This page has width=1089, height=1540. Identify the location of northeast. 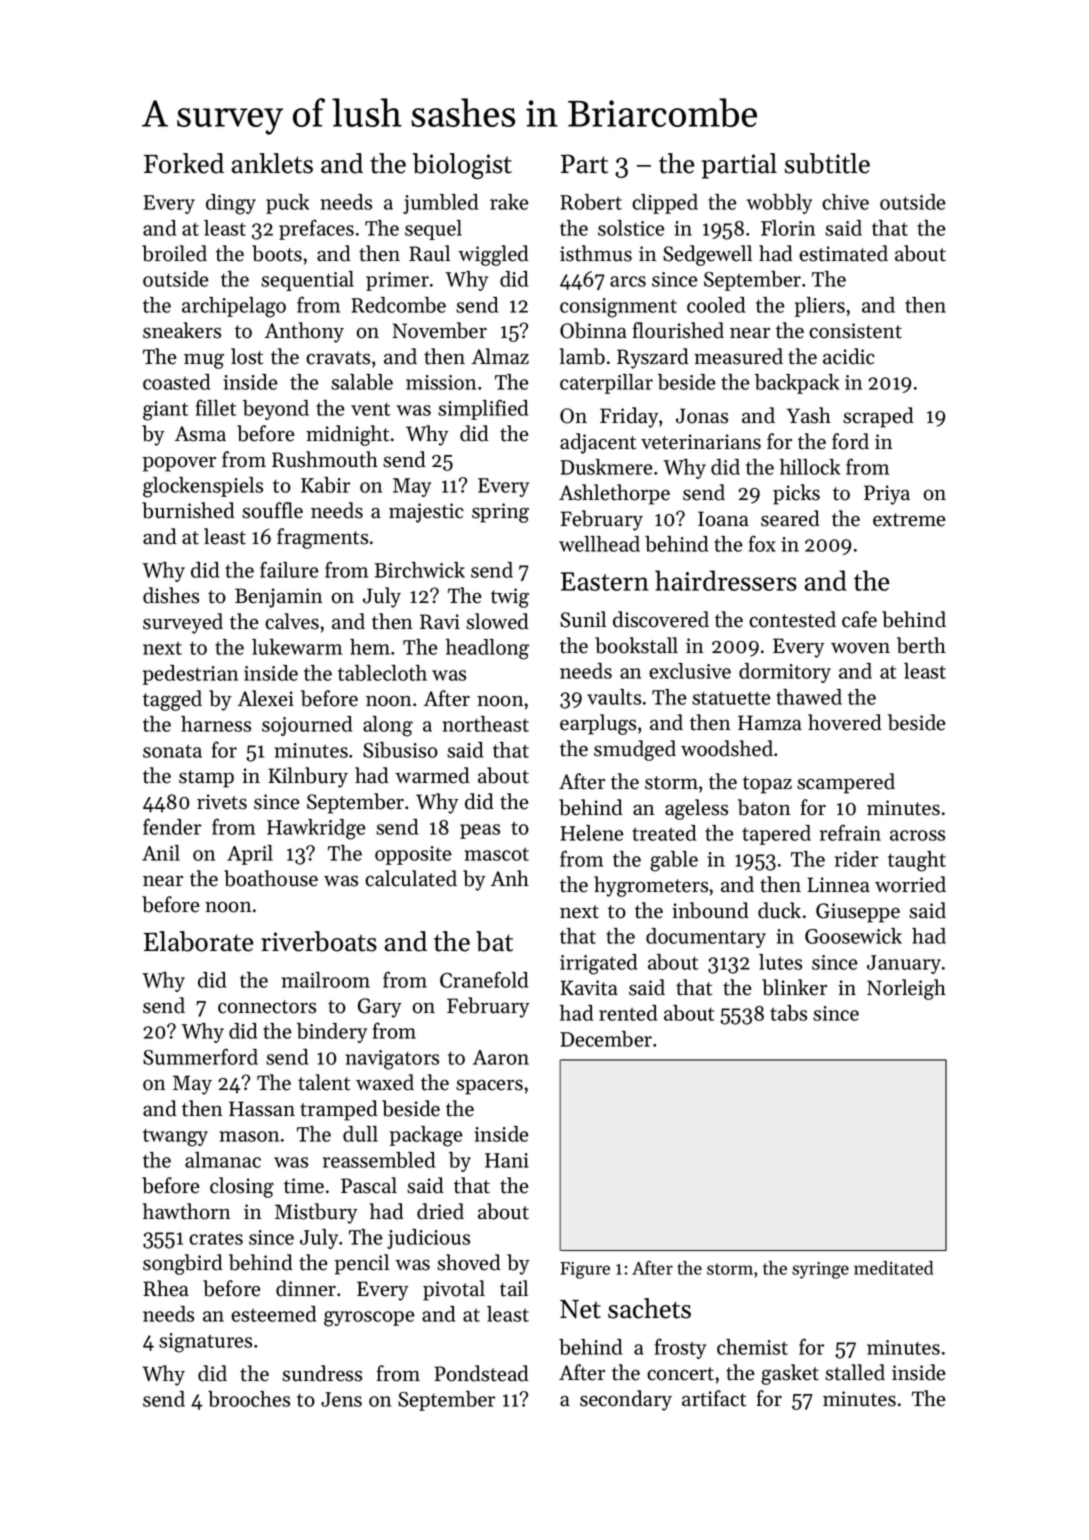
(485, 724).
